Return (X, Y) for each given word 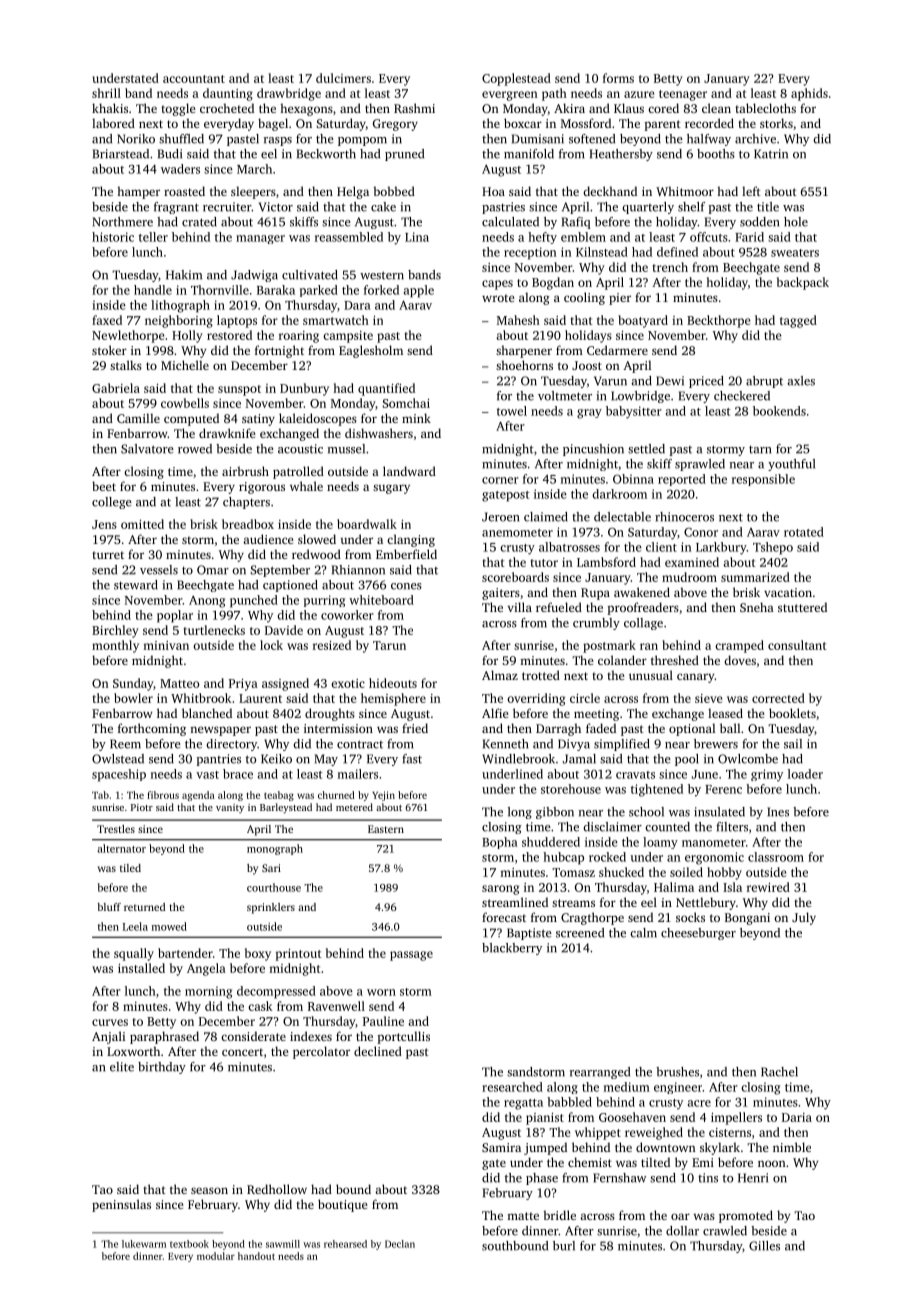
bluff (109, 907)
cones (406, 586)
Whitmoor (685, 191)
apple (419, 291)
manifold (529, 154)
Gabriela (116, 388)
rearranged (600, 1073)
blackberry (512, 949)
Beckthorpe (719, 321)
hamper (138, 192)
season (209, 1190)
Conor (701, 532)
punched (254, 601)
